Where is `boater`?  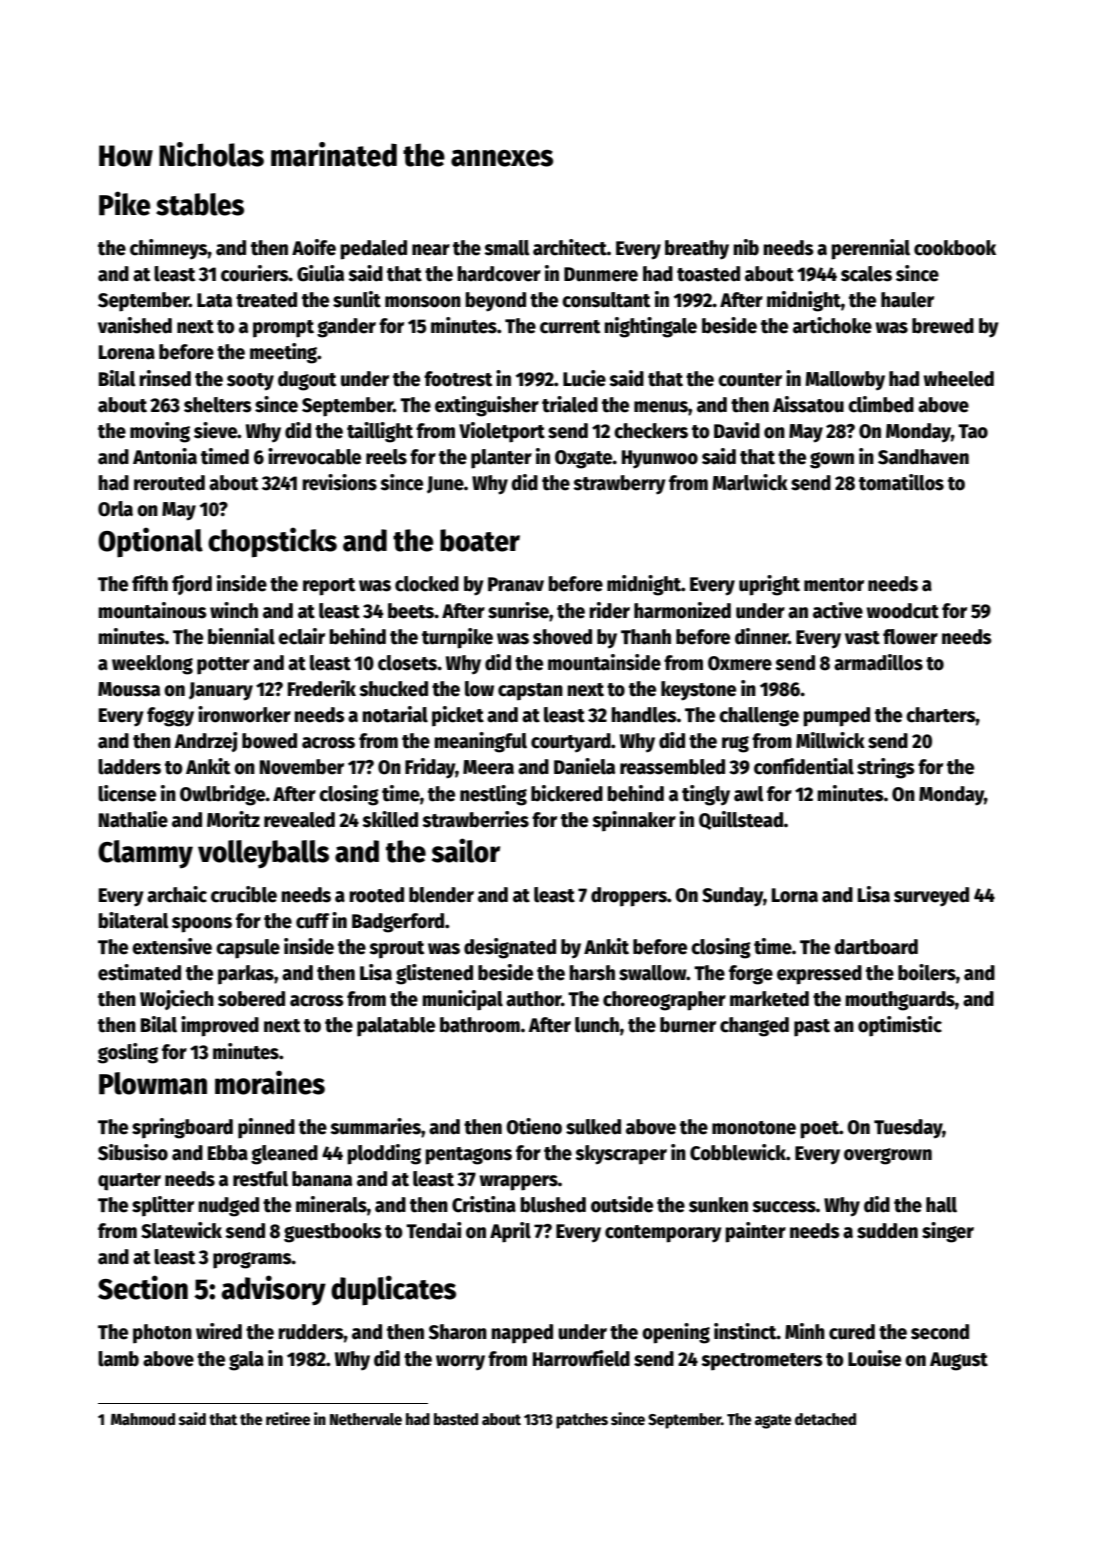
boater is located at coordinates (480, 540).
